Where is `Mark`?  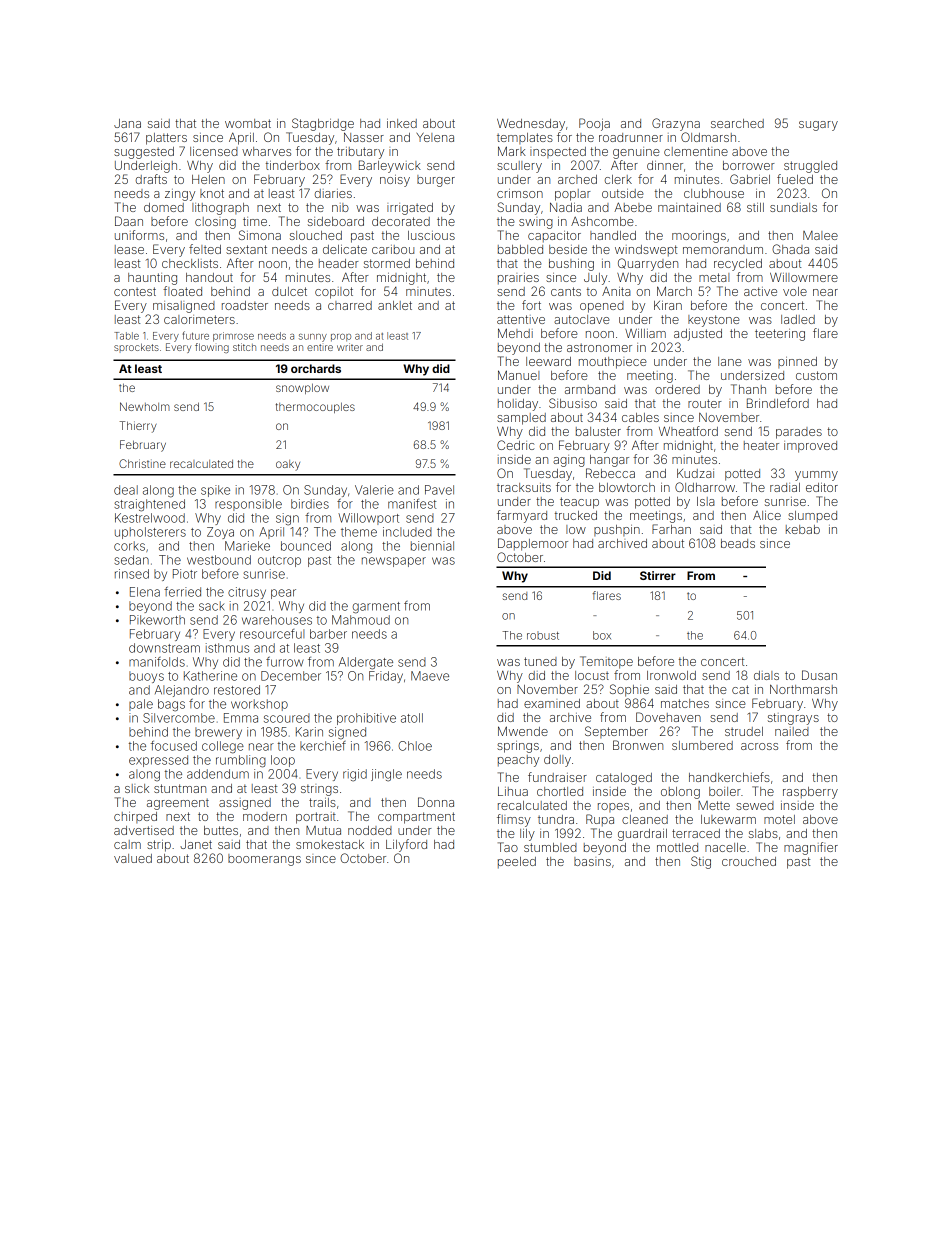
Mark is located at coordinates (512, 151).
